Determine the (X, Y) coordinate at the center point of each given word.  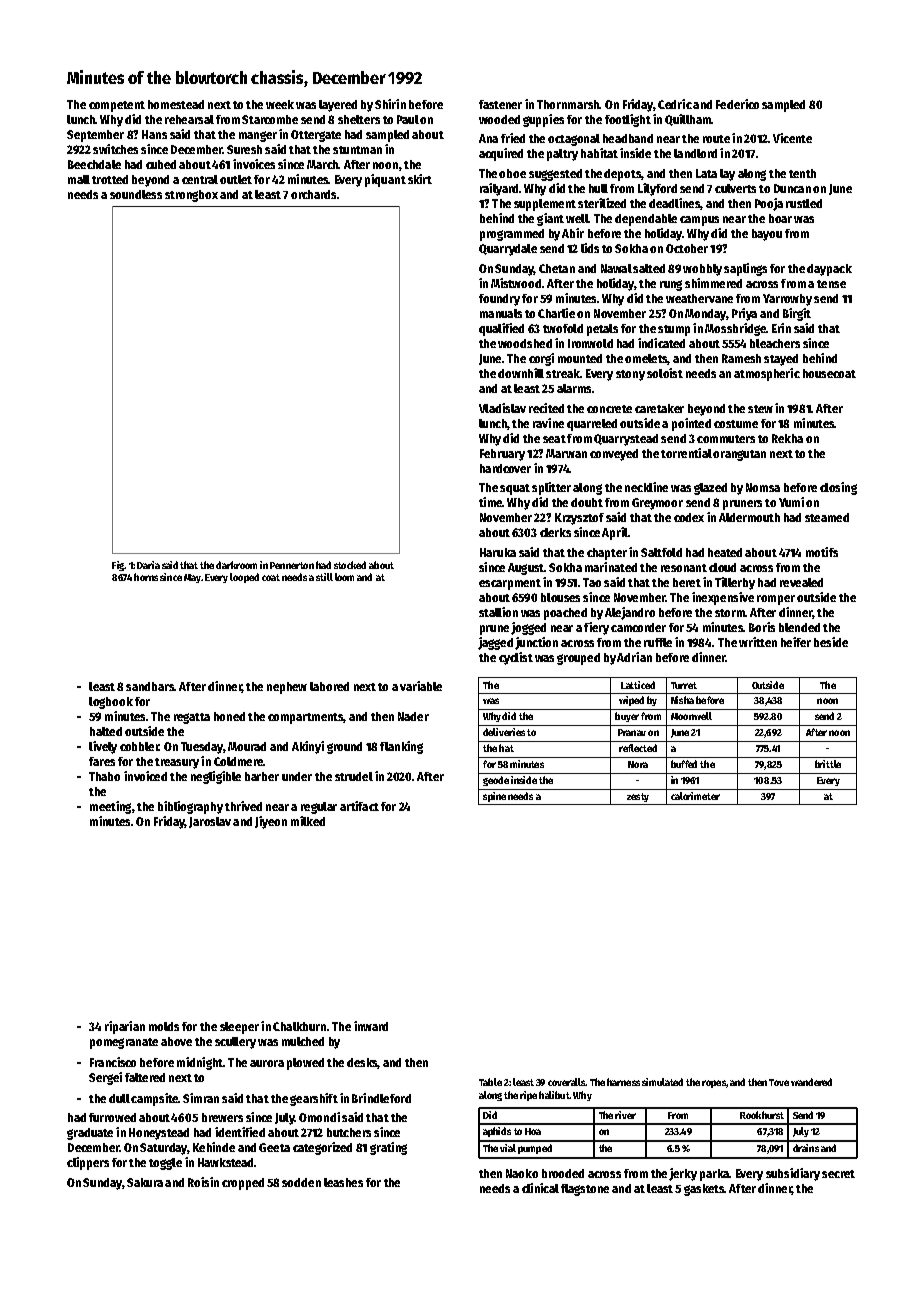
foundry (499, 300)
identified (240, 1132)
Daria (148, 565)
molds (164, 1026)
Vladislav (502, 408)
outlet (236, 179)
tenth (802, 173)
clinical (540, 1188)
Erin (781, 328)
